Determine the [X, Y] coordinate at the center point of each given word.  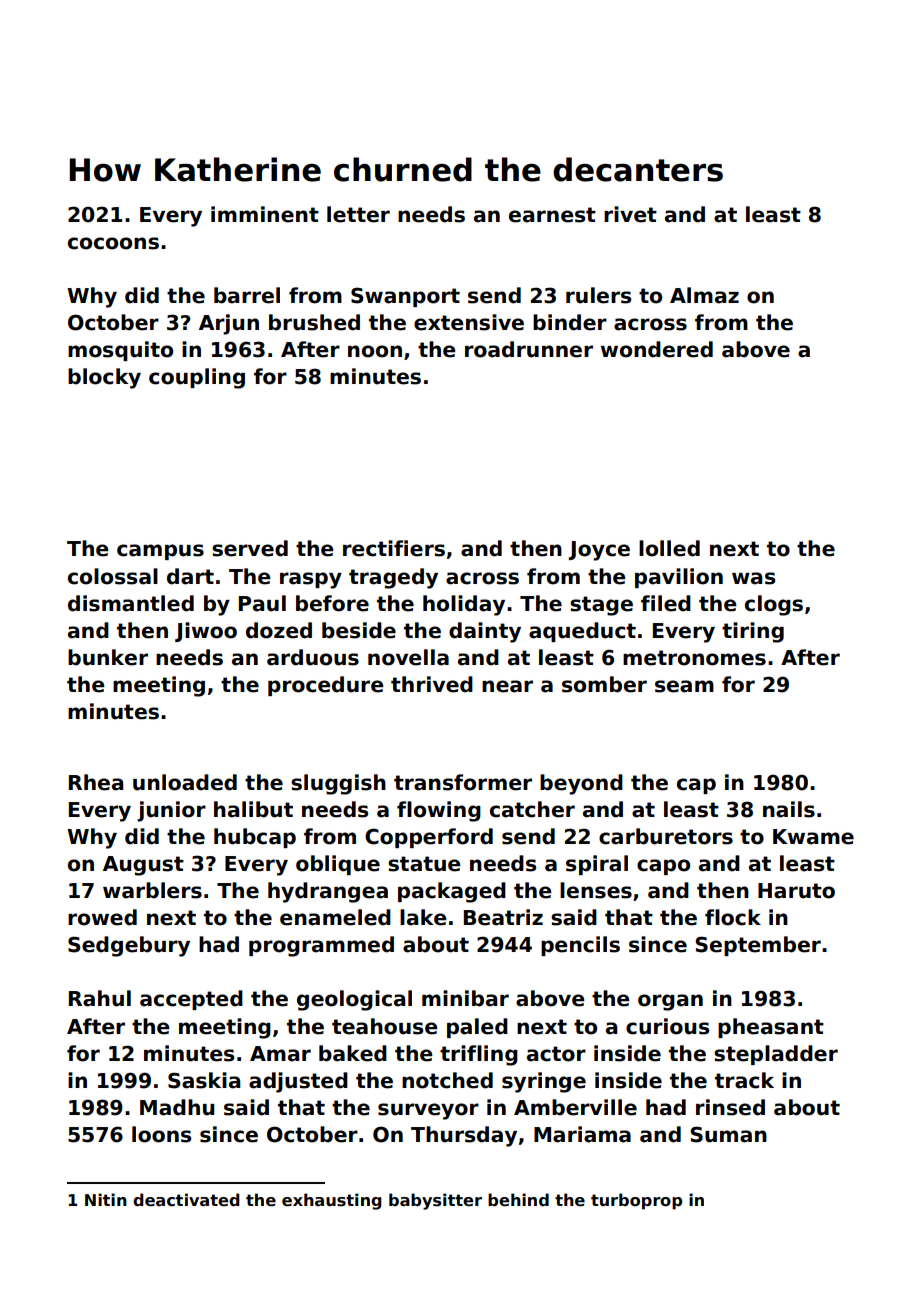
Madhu [177, 1107]
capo [663, 867]
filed [666, 603]
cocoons [113, 243]
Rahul [100, 998]
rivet [630, 214]
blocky [104, 378]
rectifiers [394, 548]
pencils [580, 946]
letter [358, 214]
